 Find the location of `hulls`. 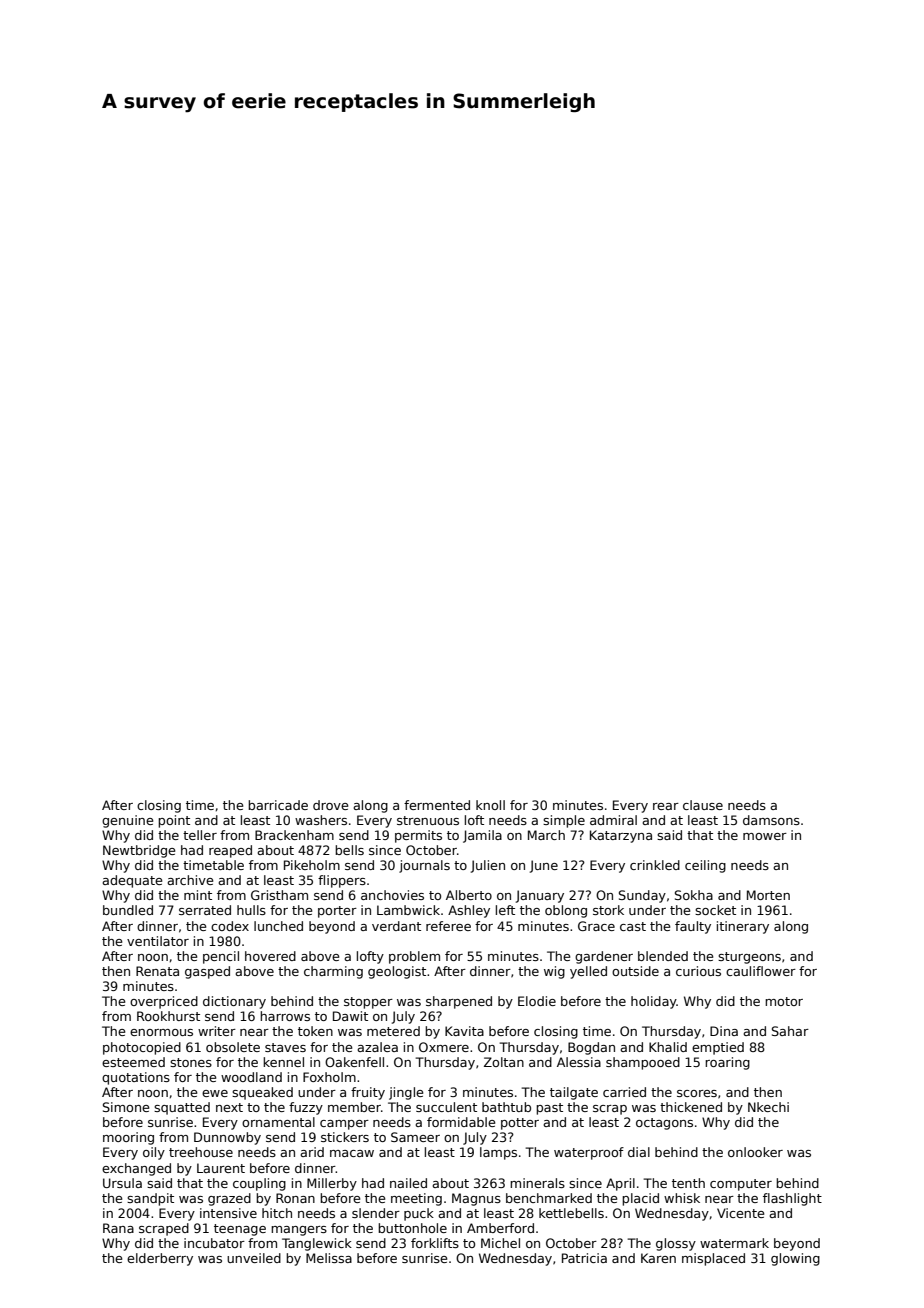

hulls is located at coordinates (251, 910).
